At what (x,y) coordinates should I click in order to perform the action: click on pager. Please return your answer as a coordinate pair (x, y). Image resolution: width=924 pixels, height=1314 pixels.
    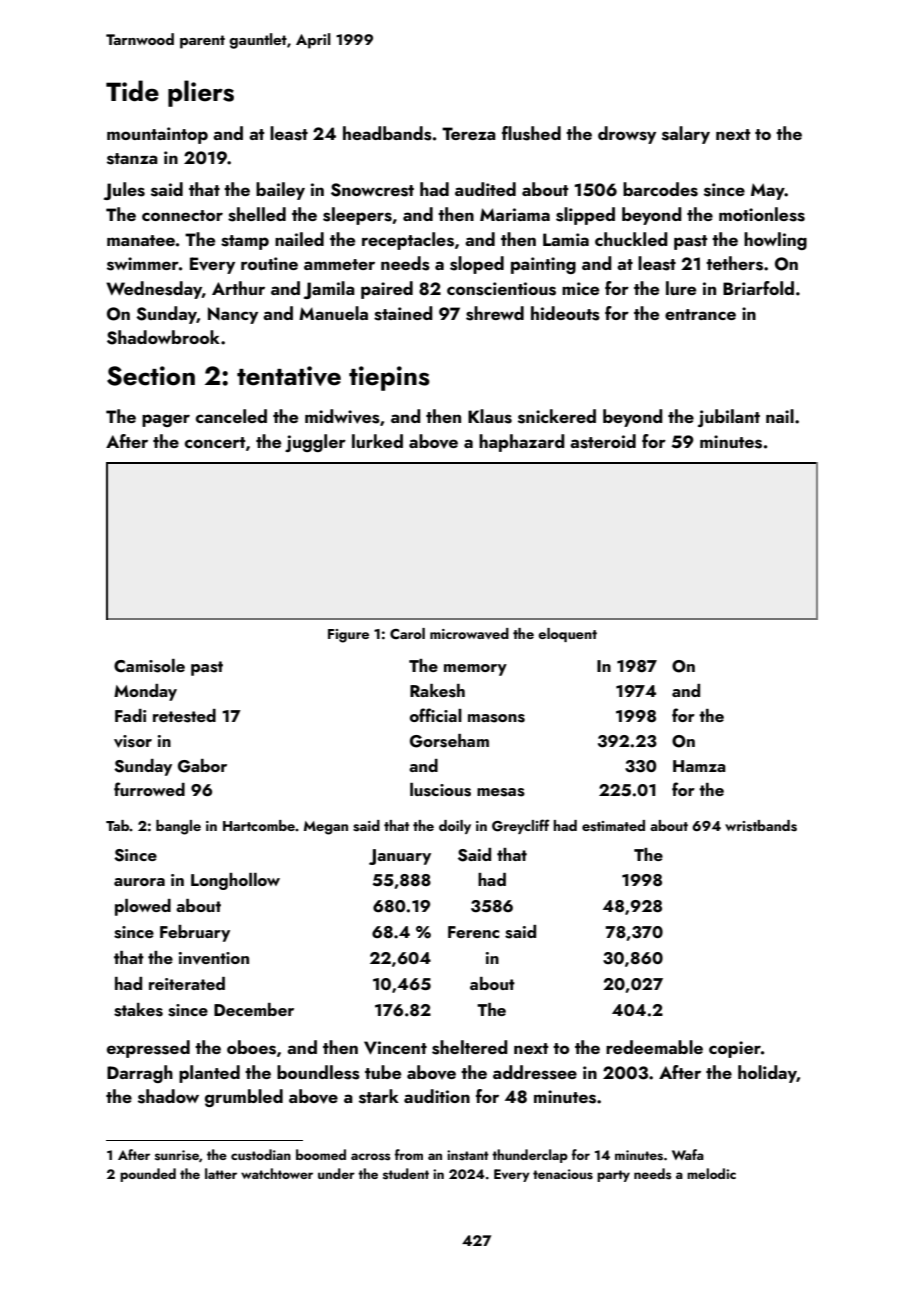
    Looking at the image, I should click on (166, 420).
